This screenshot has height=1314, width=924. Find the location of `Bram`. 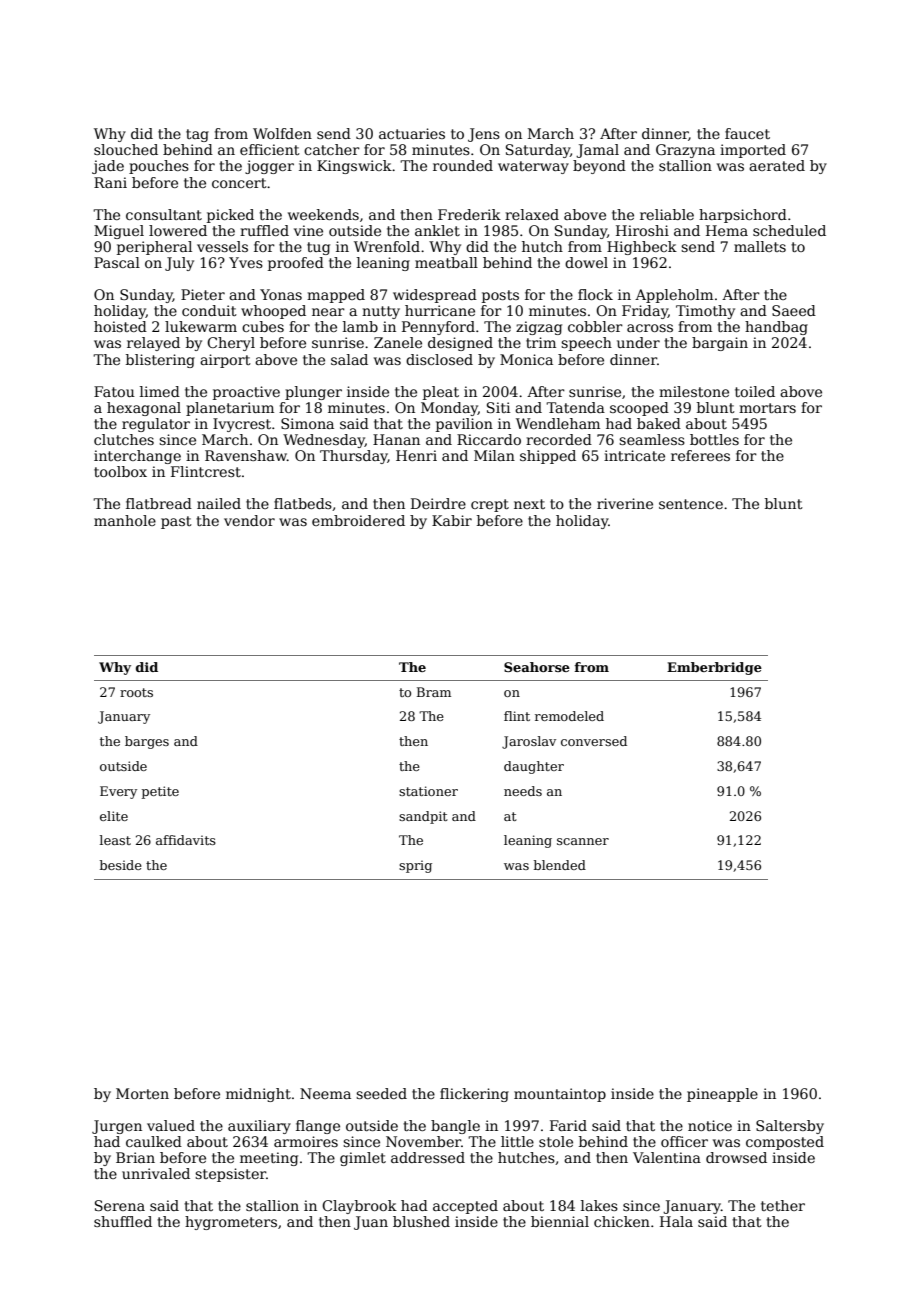

Bram is located at coordinates (434, 692).
